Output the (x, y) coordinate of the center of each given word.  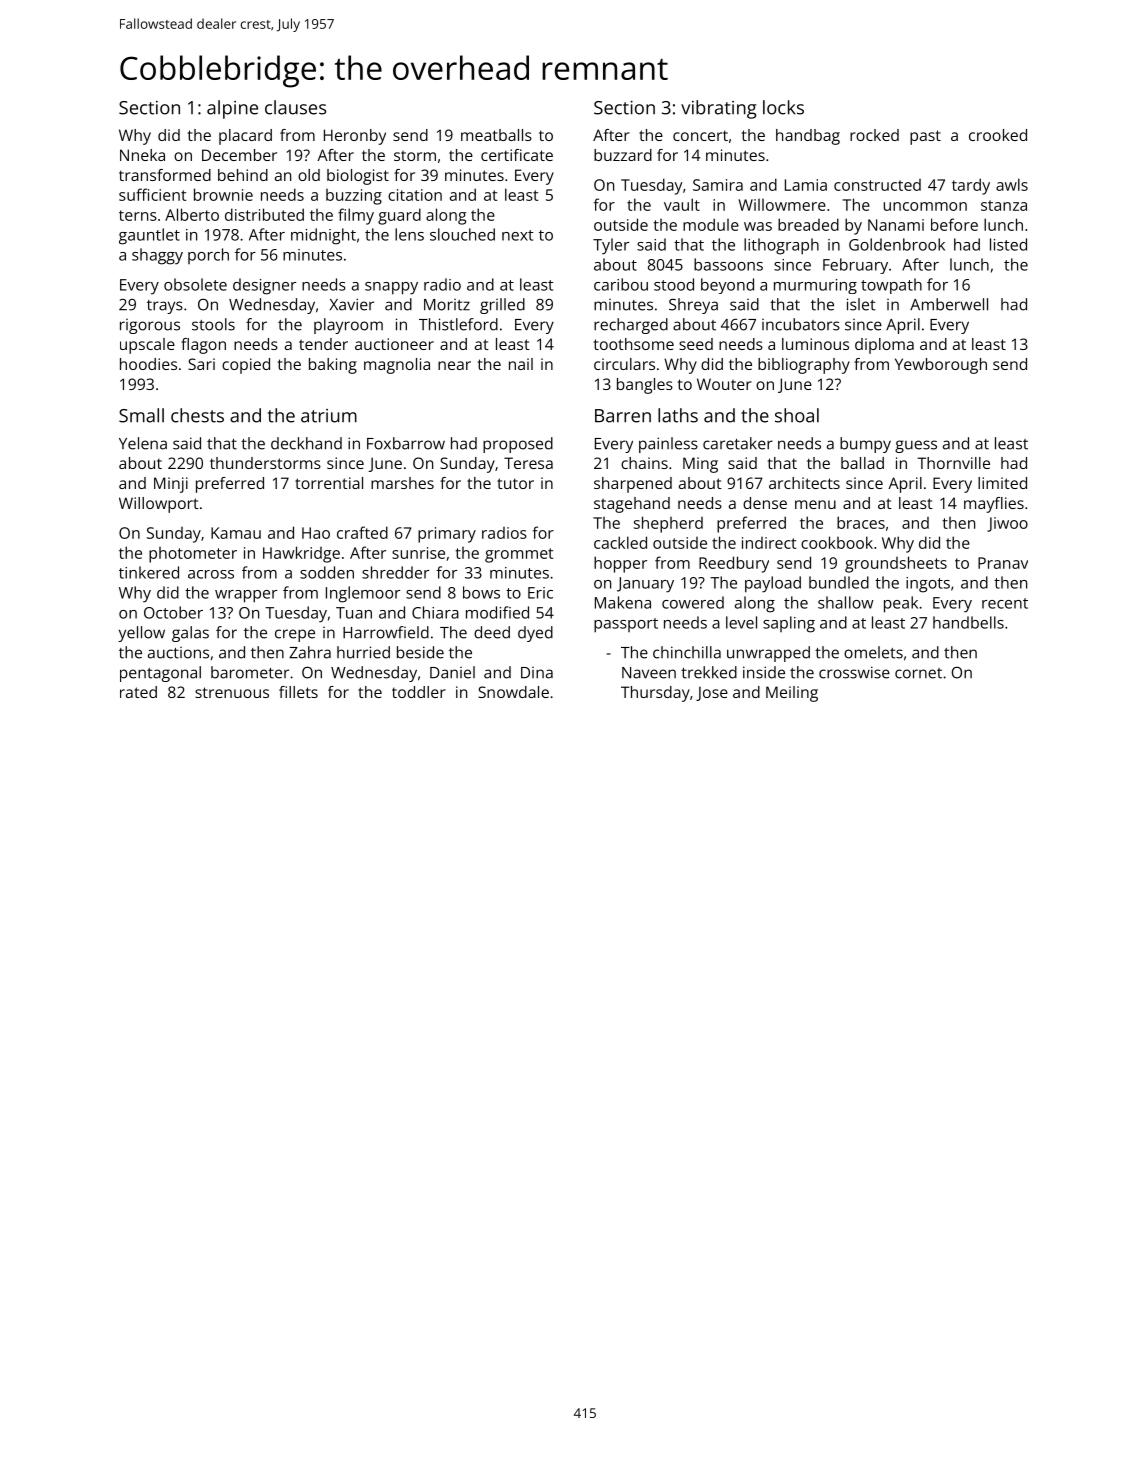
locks (783, 107)
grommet (519, 555)
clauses (295, 107)
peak (901, 604)
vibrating (719, 109)
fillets (298, 692)
